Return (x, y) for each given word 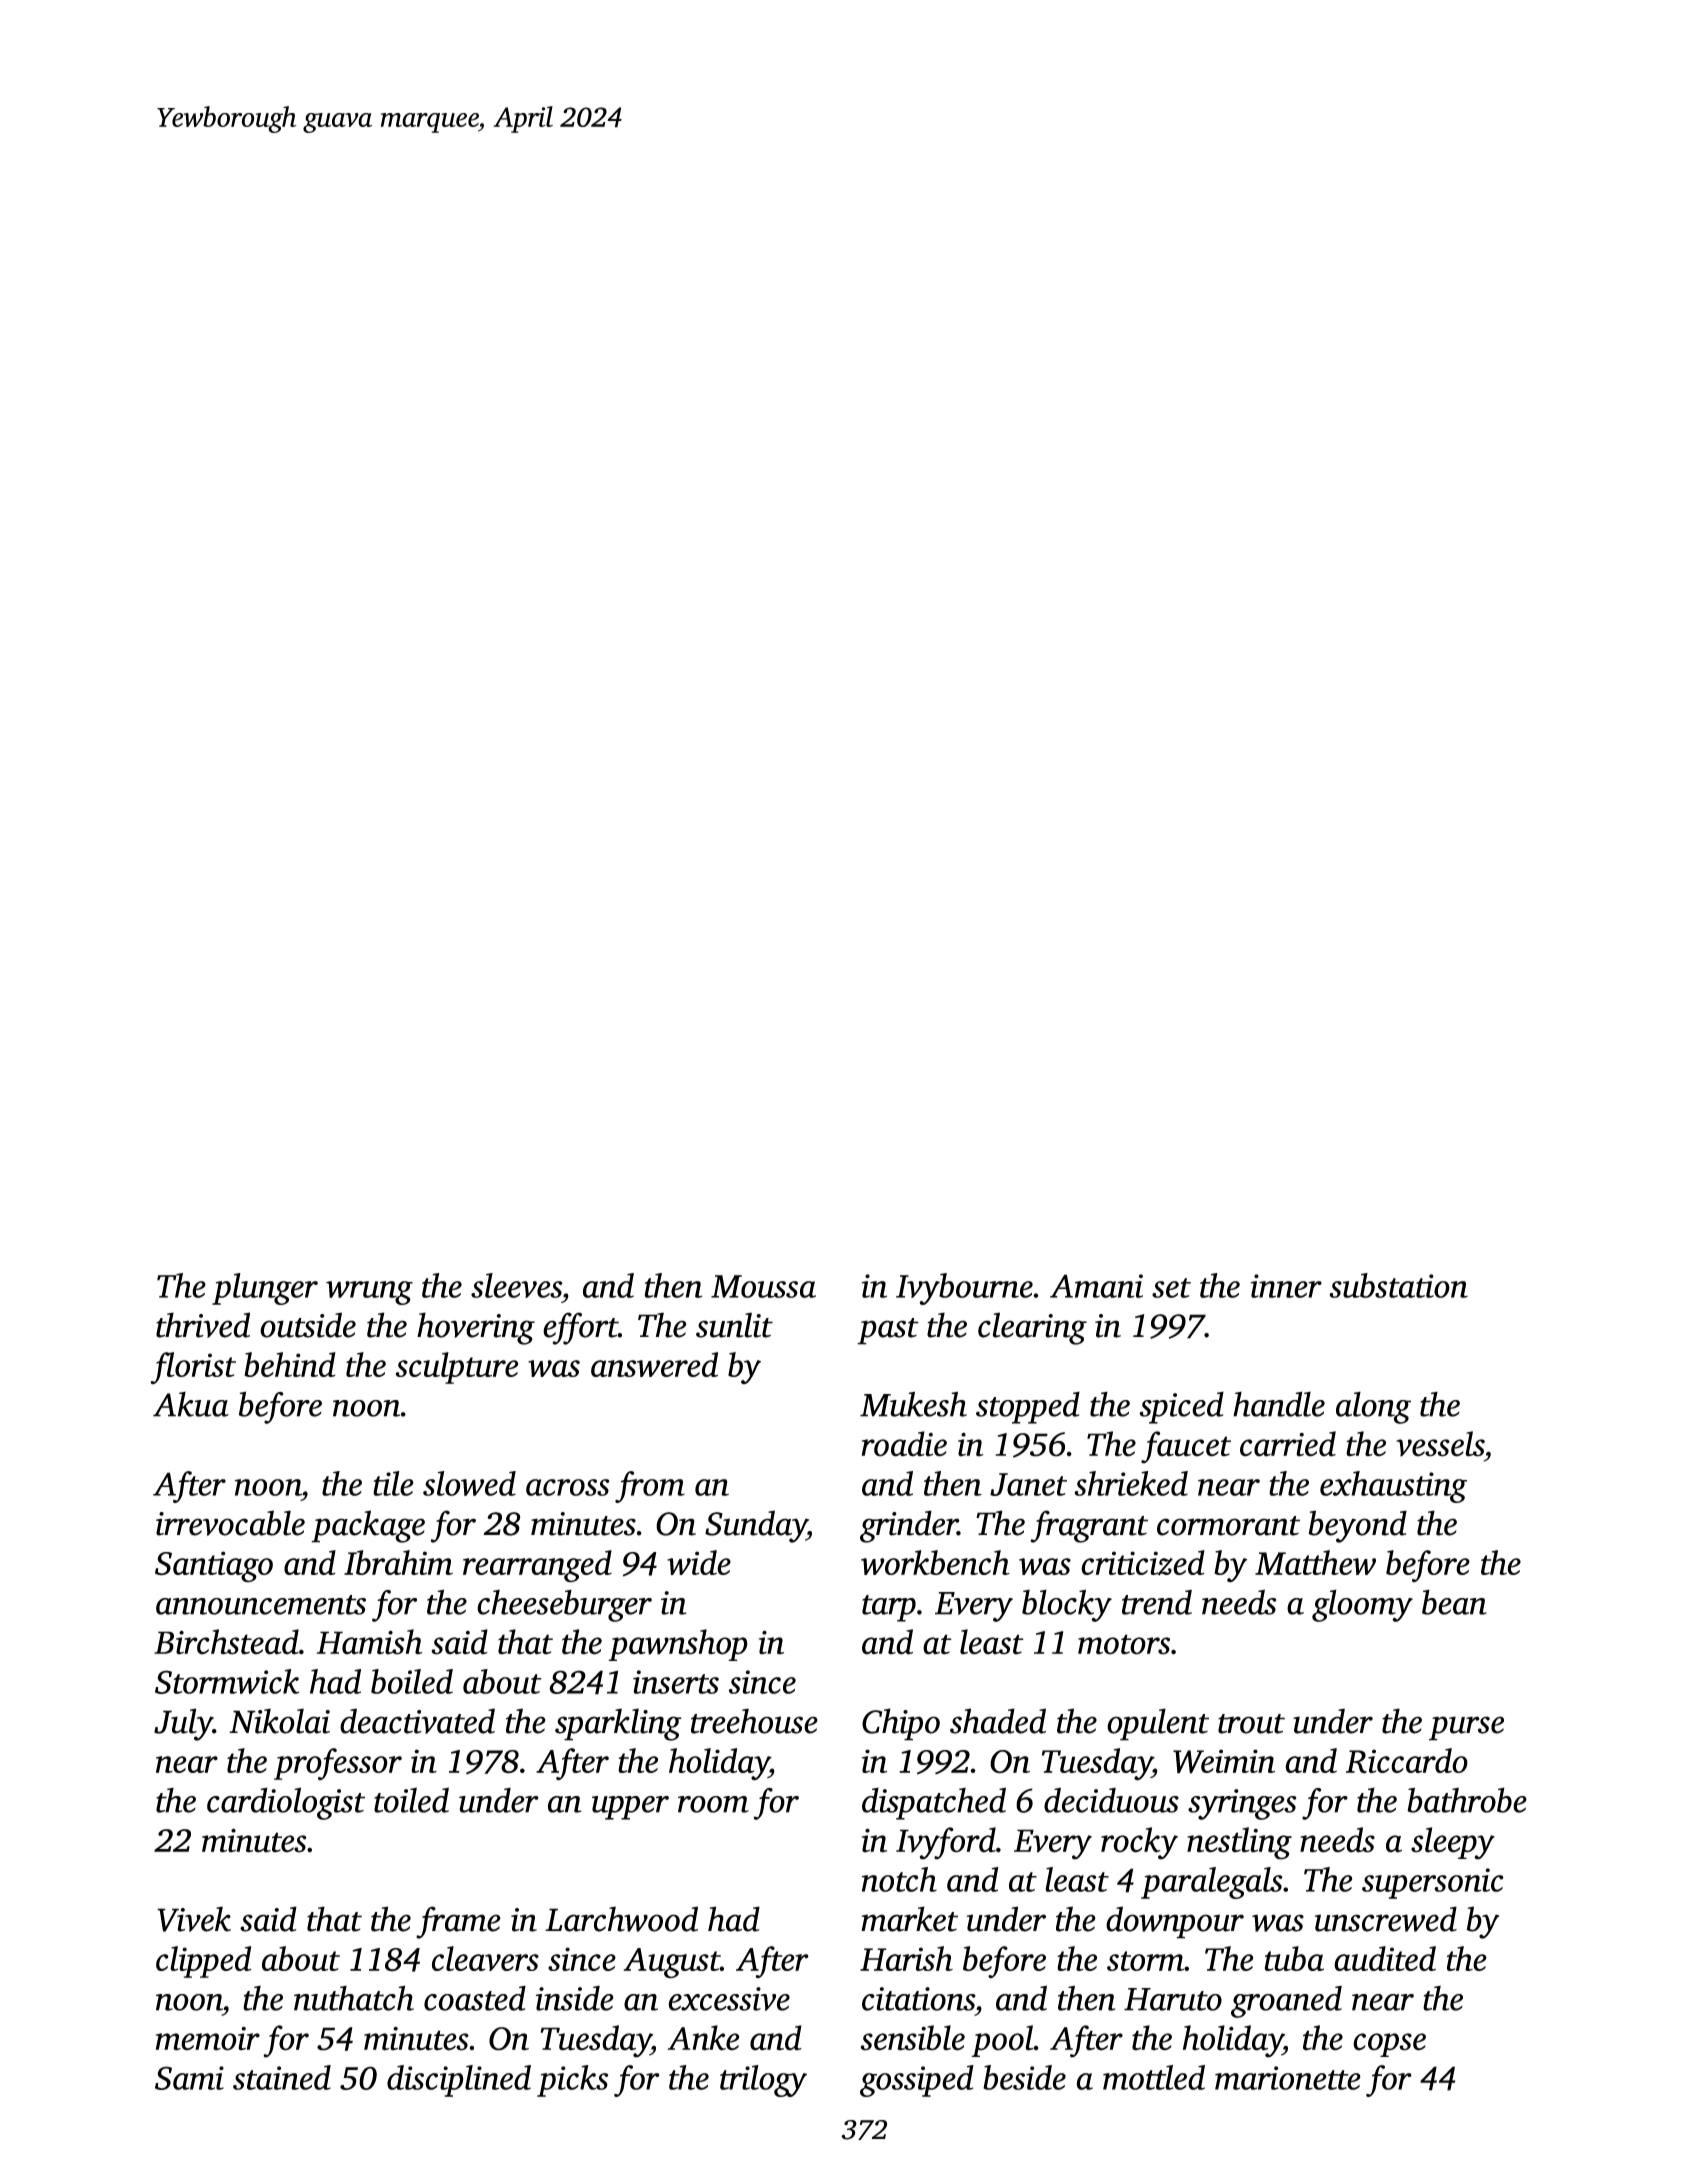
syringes (1242, 1804)
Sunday (756, 1526)
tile (393, 1483)
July (183, 1724)
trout (1251, 1724)
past (888, 1331)
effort (580, 1328)
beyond (1357, 1526)
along (1373, 1408)
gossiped (917, 2081)
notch (899, 1879)
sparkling (618, 1724)
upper (630, 1808)
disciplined (459, 2081)
